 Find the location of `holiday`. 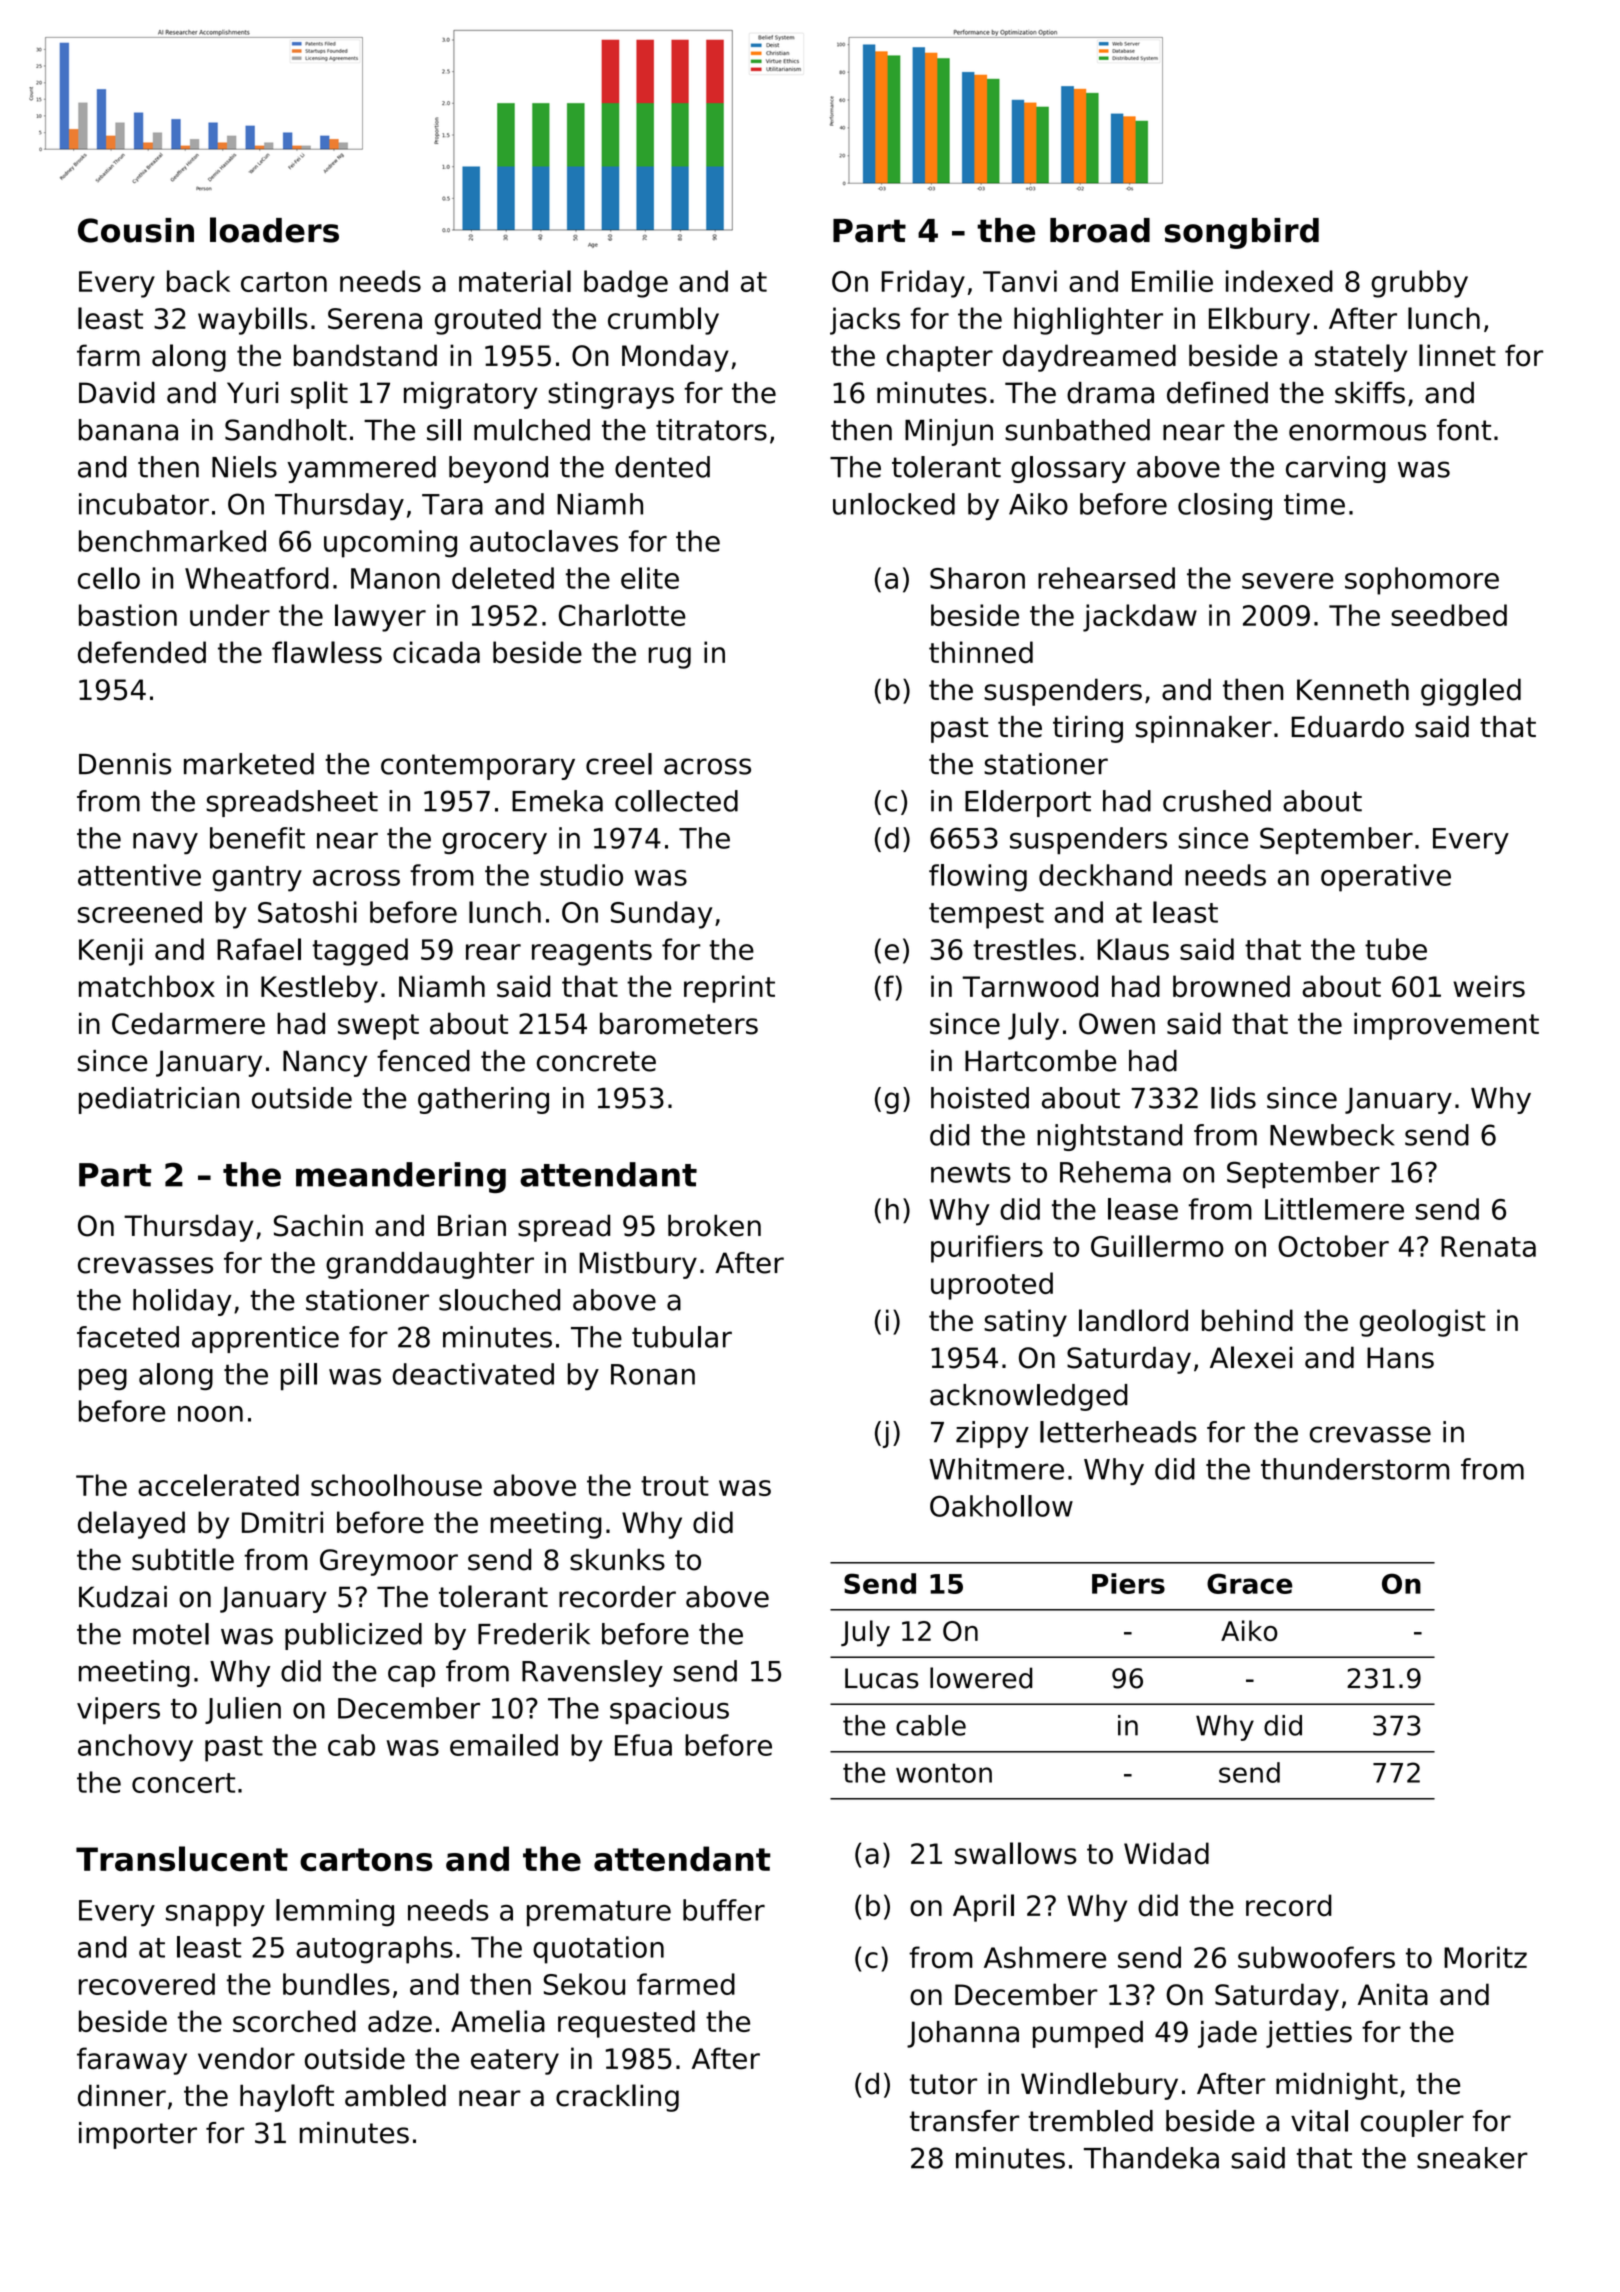

holiday is located at coordinates (182, 1302).
